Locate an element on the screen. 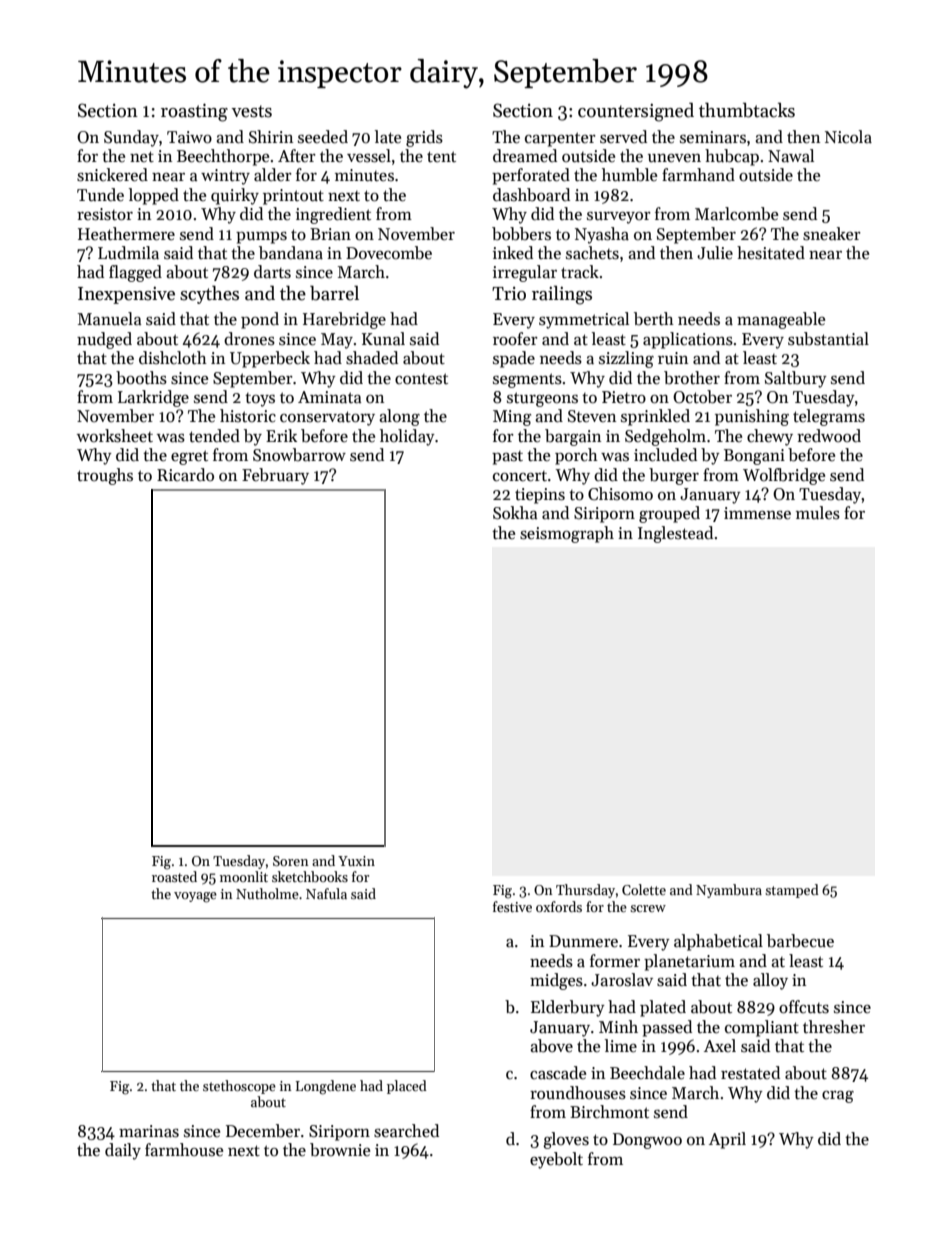 Image resolution: width=952 pixels, height=1233 pixels. Sunday is located at coordinates (131, 138).
